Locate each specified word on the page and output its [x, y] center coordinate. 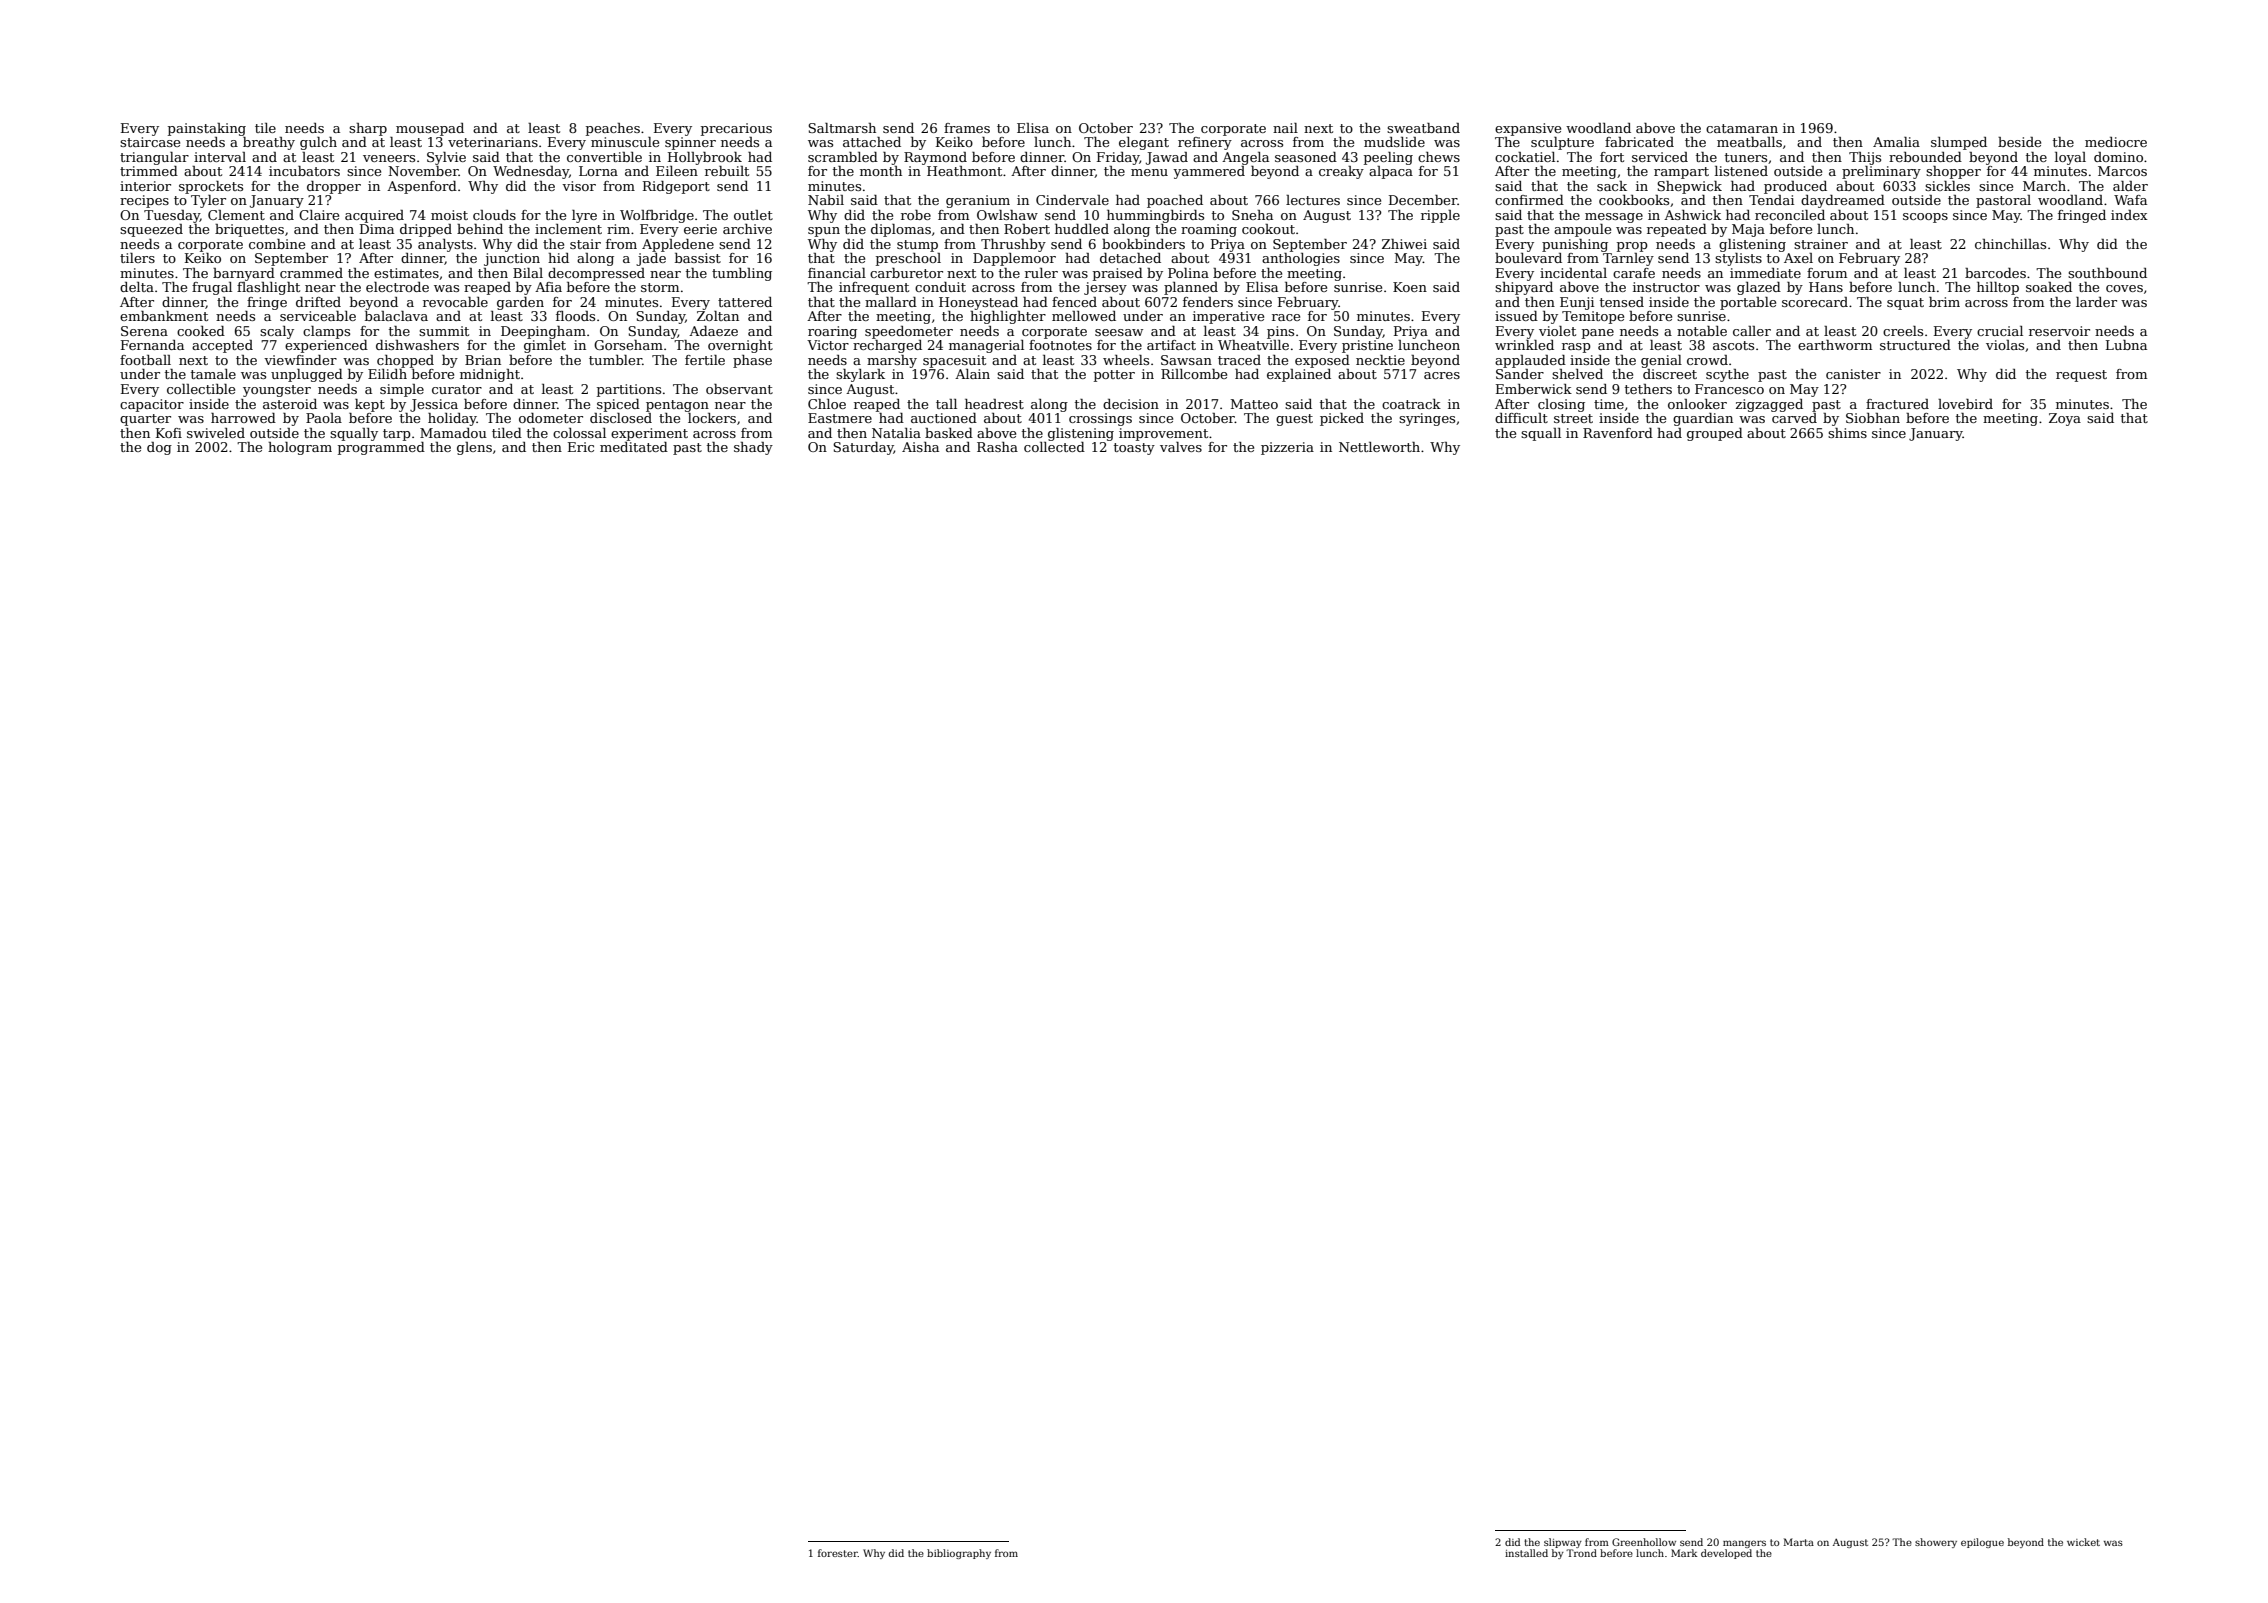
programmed [381, 448]
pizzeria [1287, 448]
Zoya [2065, 419]
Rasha [997, 447]
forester [838, 1553]
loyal [2070, 158]
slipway [1563, 1543]
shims [1847, 433]
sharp [368, 129]
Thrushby [1013, 245]
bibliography [959, 1554]
